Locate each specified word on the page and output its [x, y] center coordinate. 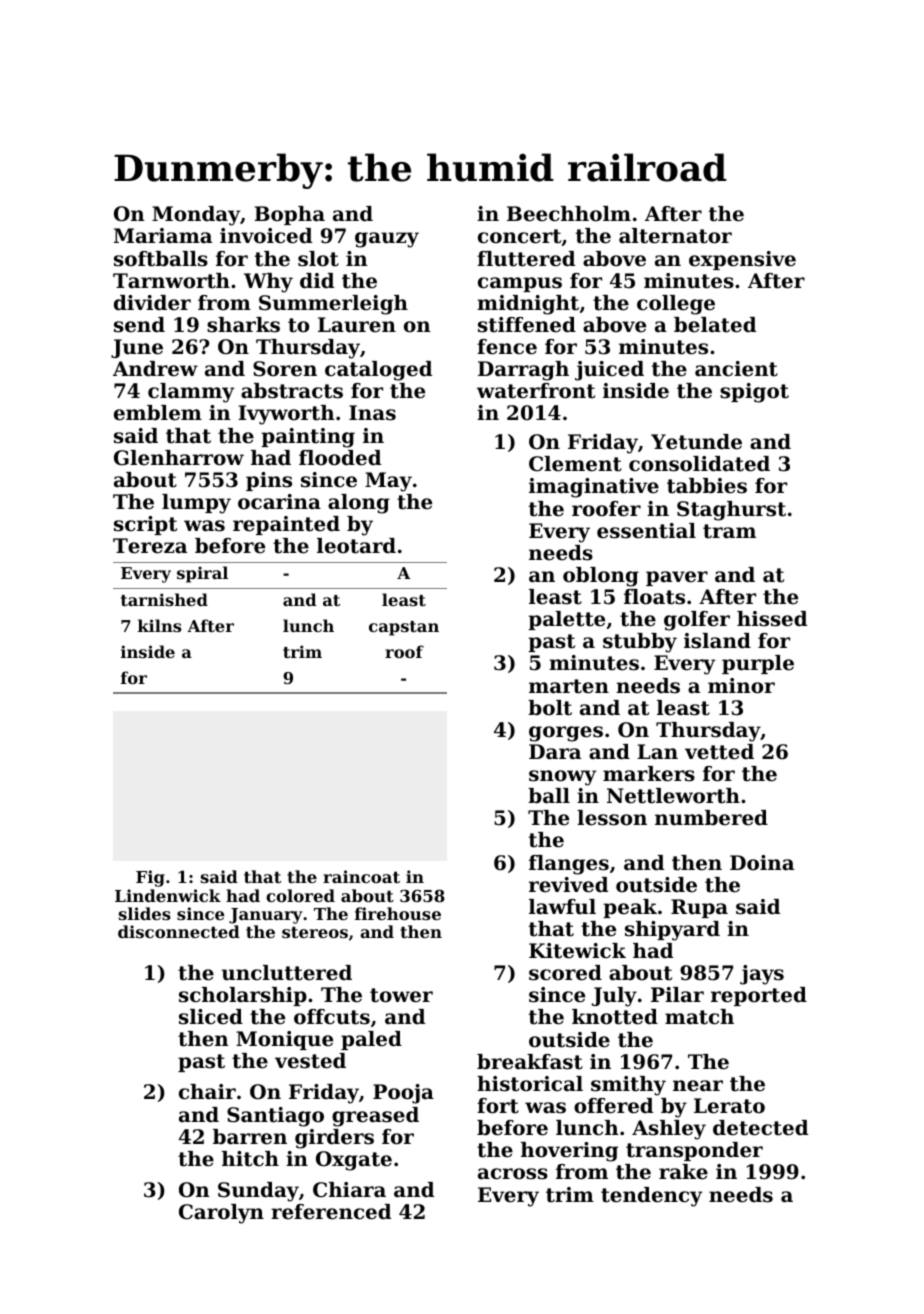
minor [741, 686]
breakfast [530, 1062]
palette [566, 620]
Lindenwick [168, 895]
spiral [202, 574]
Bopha [289, 215]
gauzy [387, 240]
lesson [612, 818]
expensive [742, 260]
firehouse [398, 913]
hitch [250, 1159]
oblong [601, 577]
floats [654, 597]
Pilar [677, 994]
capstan [404, 628]
